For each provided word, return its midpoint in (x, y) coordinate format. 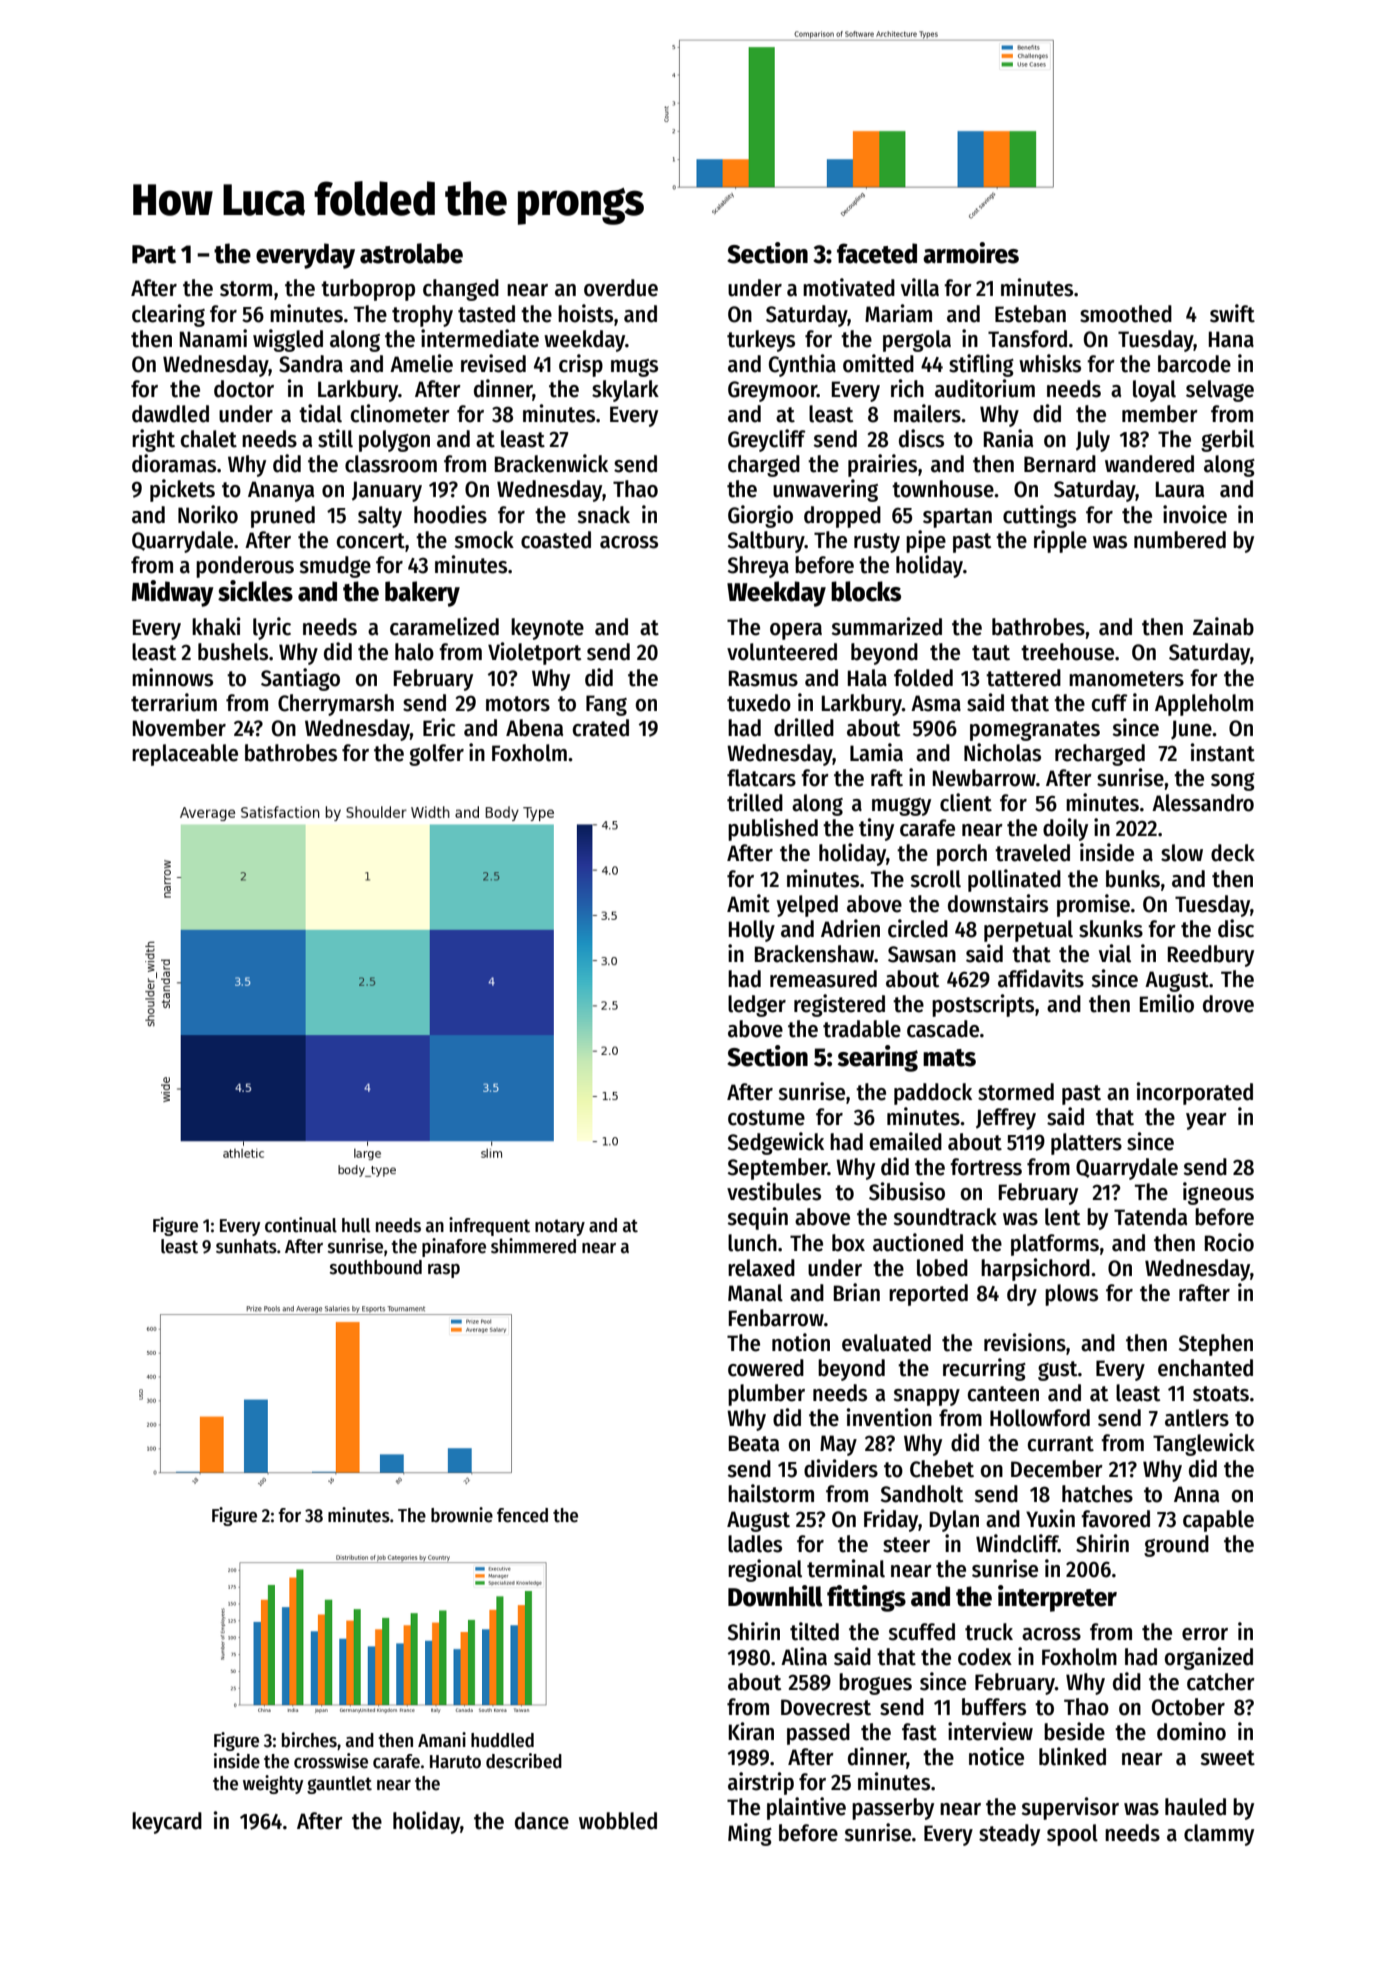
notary (560, 1227)
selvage (1220, 391)
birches (309, 1740)
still (335, 438)
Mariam (898, 313)
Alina (804, 1656)
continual (301, 1225)
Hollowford (1040, 1418)
